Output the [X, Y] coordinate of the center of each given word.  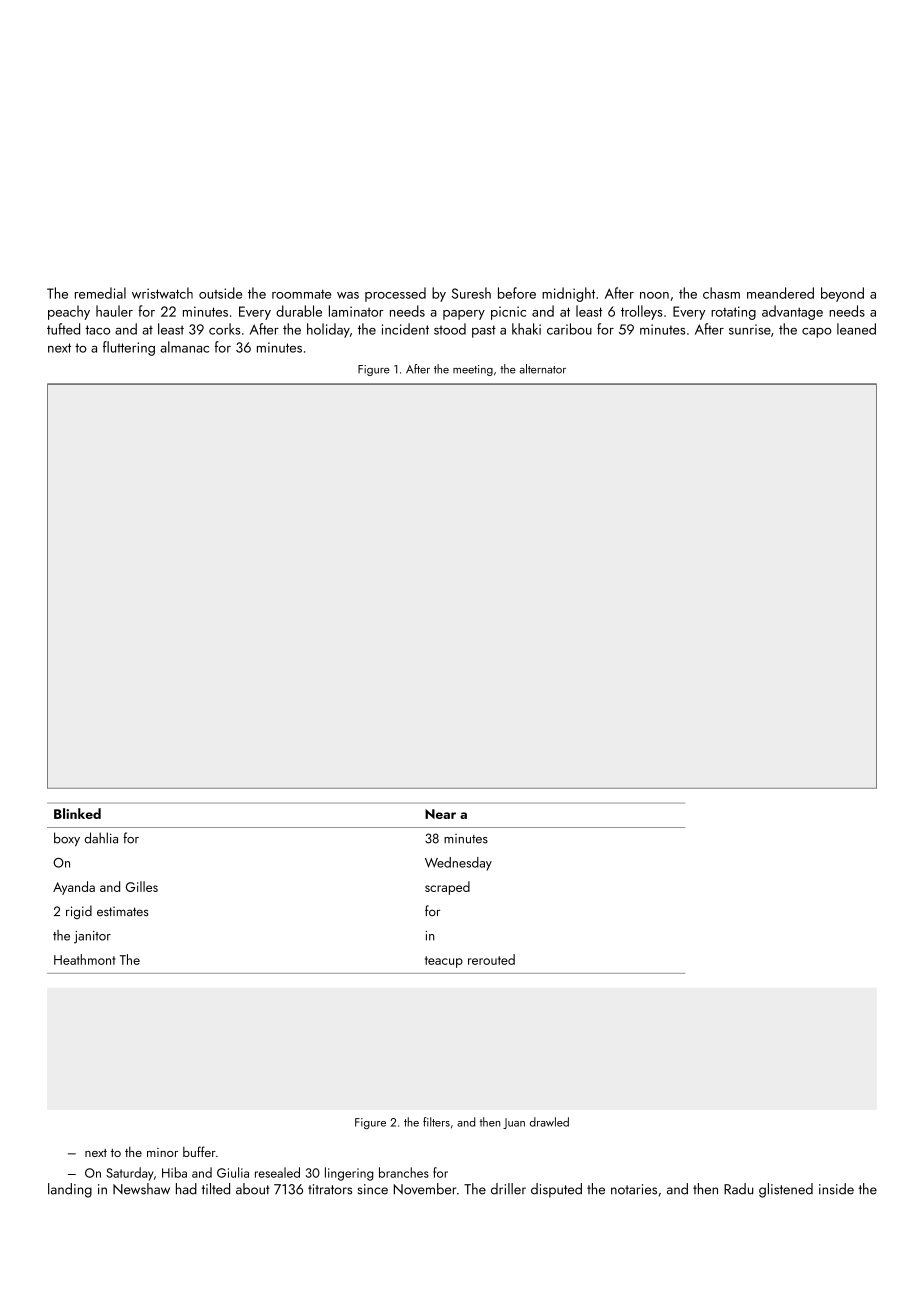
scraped [447, 888]
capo [817, 333]
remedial [100, 293]
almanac [184, 347]
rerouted [491, 959]
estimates [123, 911]
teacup [444, 962]
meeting [473, 370]
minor [162, 1152]
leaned [856, 329]
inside [836, 1189]
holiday [328, 330]
